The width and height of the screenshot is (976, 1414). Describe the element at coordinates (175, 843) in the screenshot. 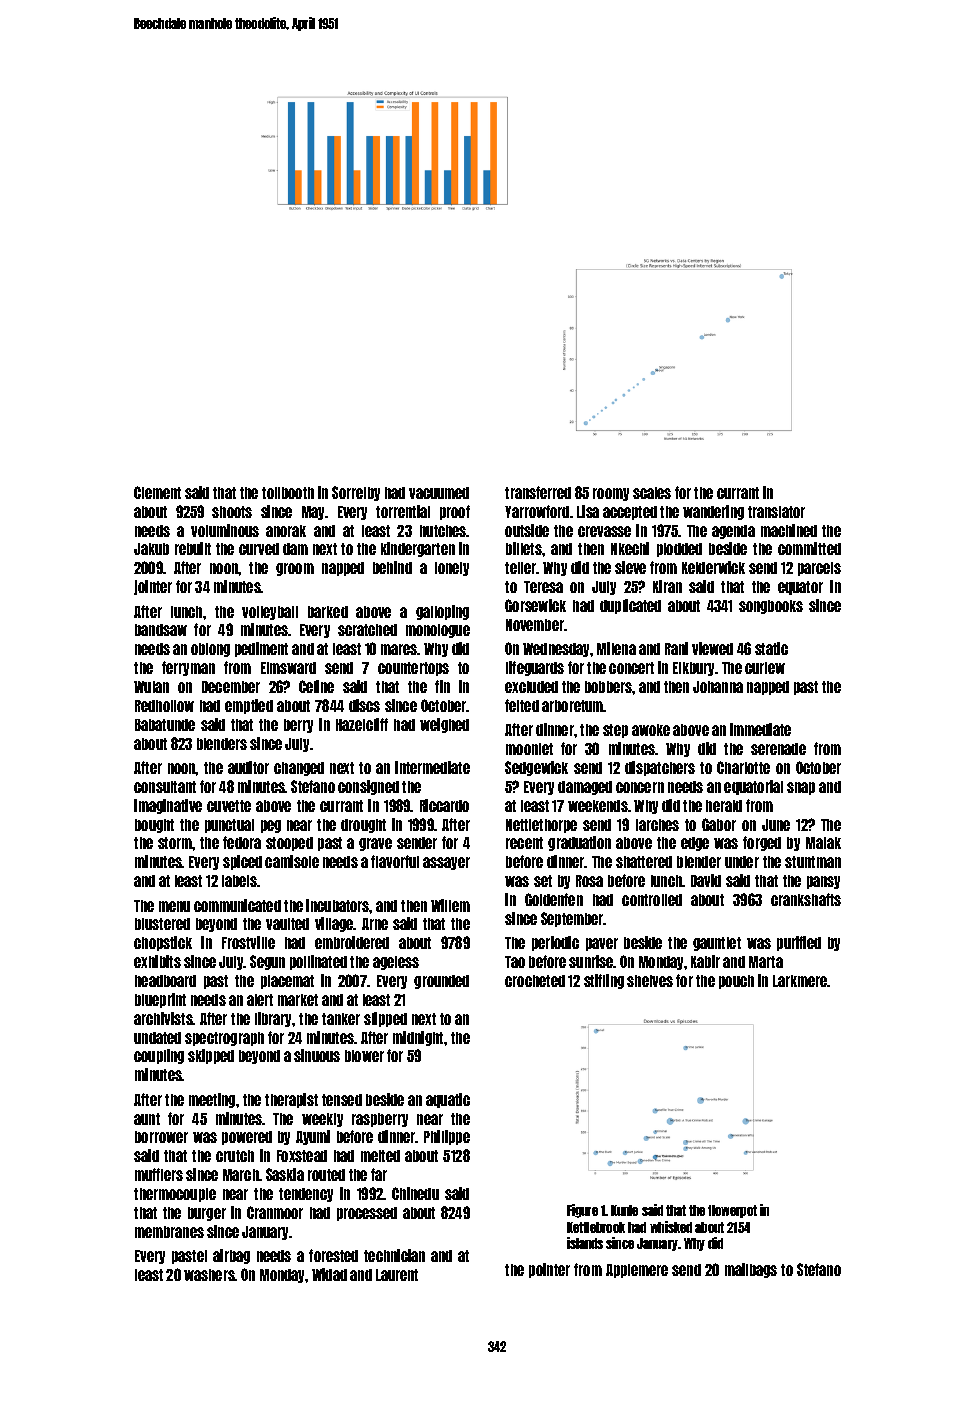

I see `storm` at that location.
